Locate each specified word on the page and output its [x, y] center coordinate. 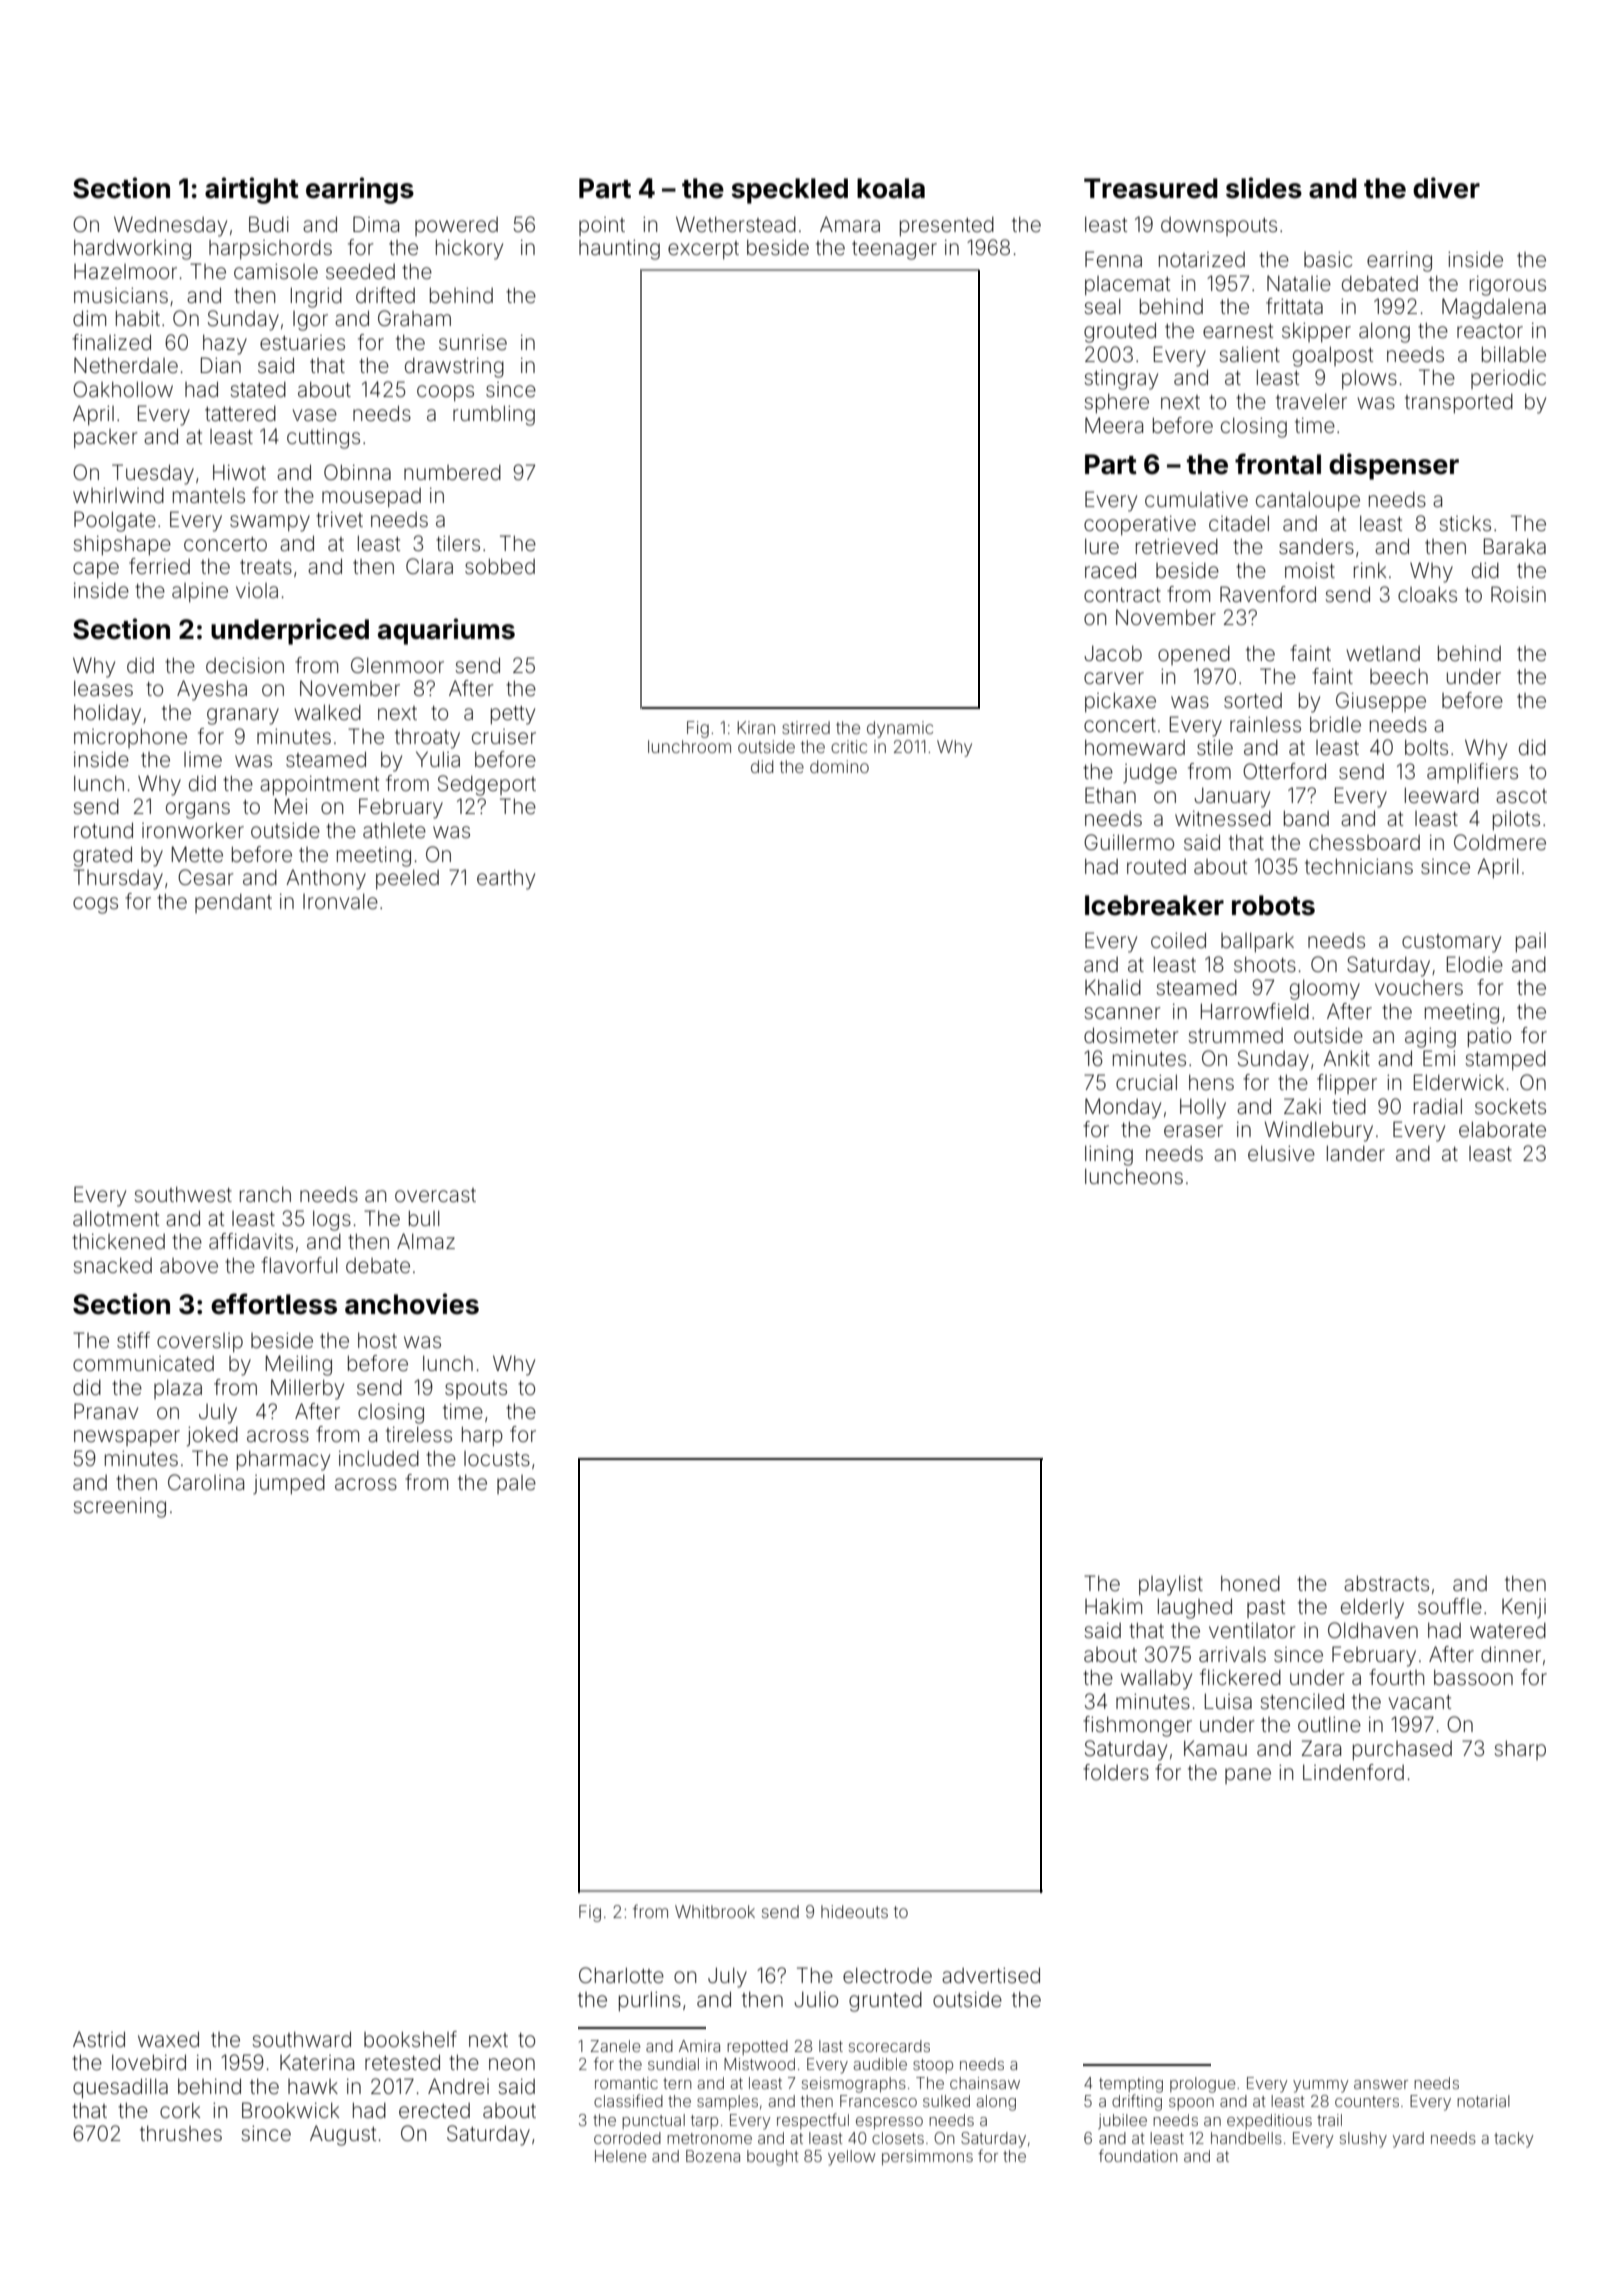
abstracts [1386, 1583]
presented [947, 226]
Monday [1123, 1108]
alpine [200, 592]
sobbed [500, 566]
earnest [1238, 331]
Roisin [1518, 594]
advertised [991, 1975]
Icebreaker [1154, 905]
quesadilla [120, 2088]
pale [516, 1484]
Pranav [106, 1411]
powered [456, 226]
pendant [233, 903]
